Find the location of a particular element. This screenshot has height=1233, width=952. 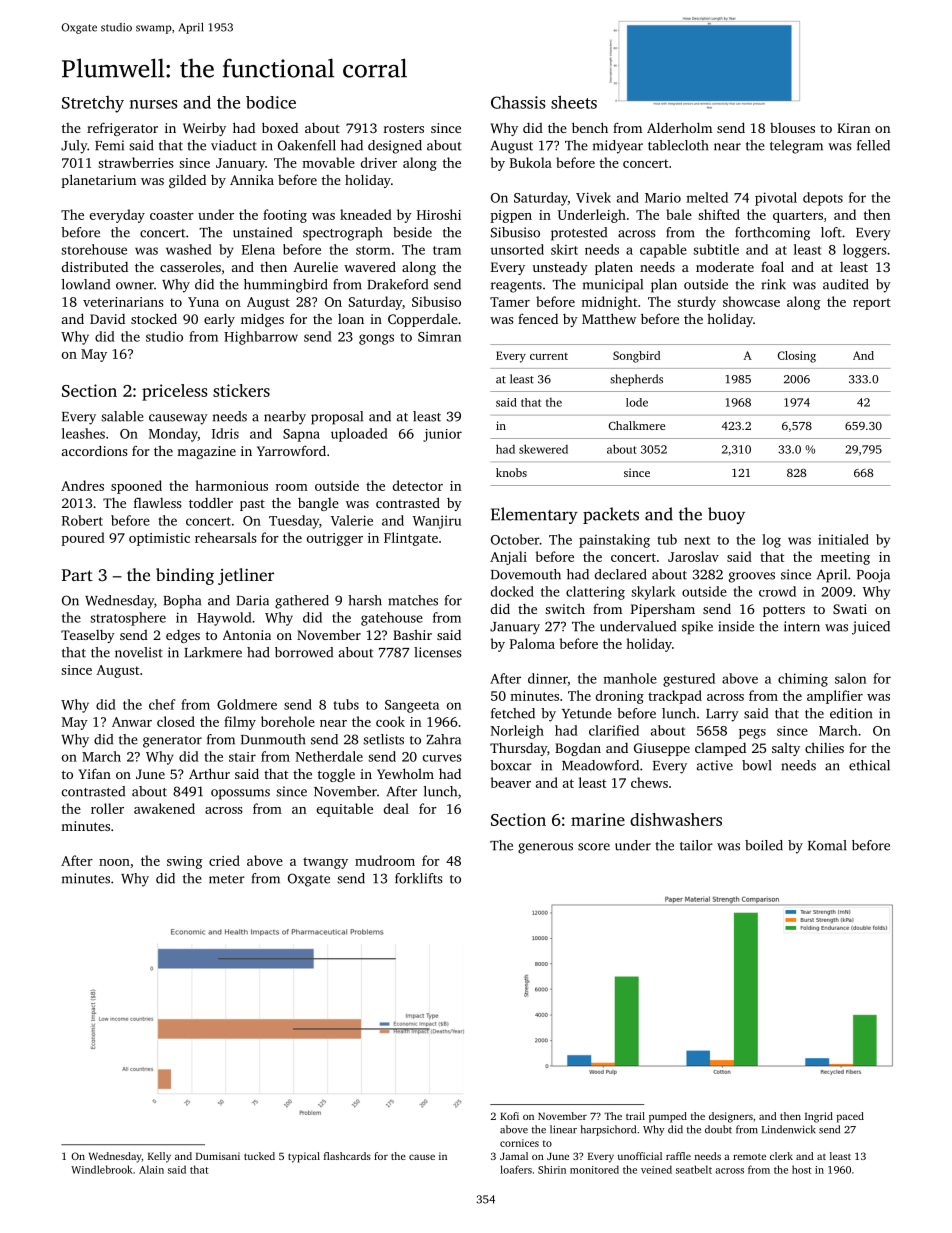

Shirin is located at coordinates (552, 1169).
